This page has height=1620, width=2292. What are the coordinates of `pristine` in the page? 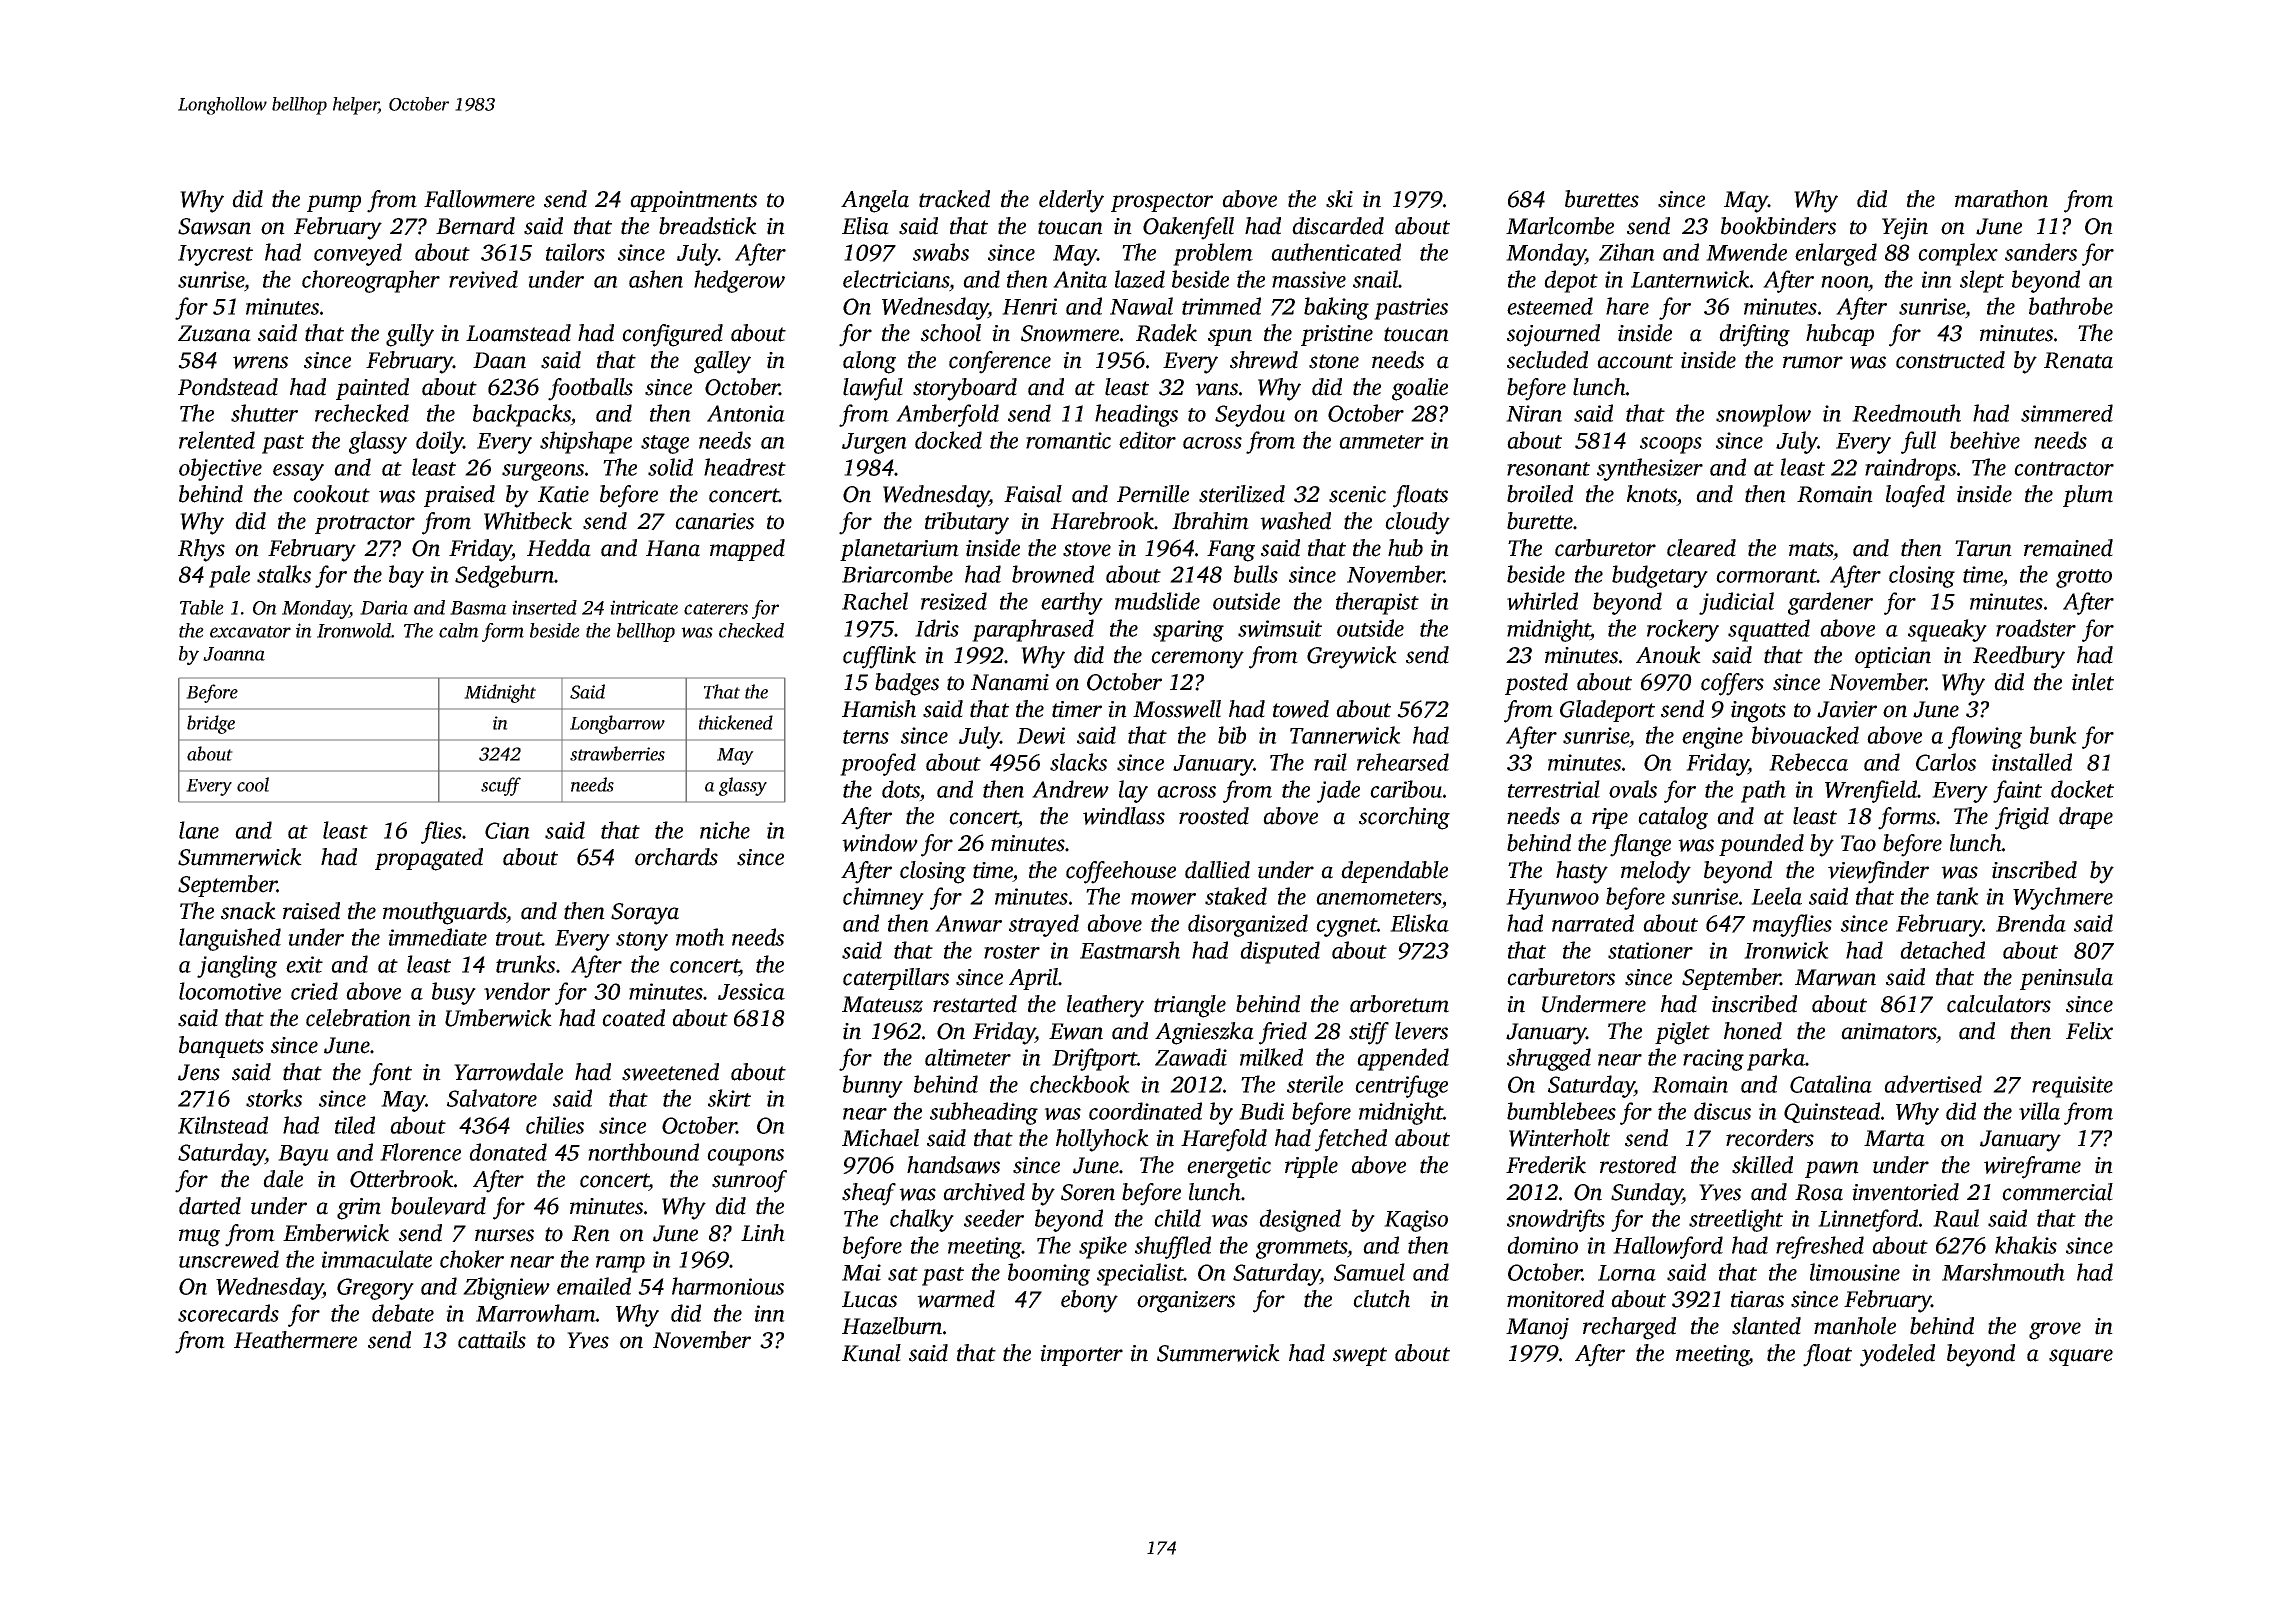 It's located at (1337, 335).
